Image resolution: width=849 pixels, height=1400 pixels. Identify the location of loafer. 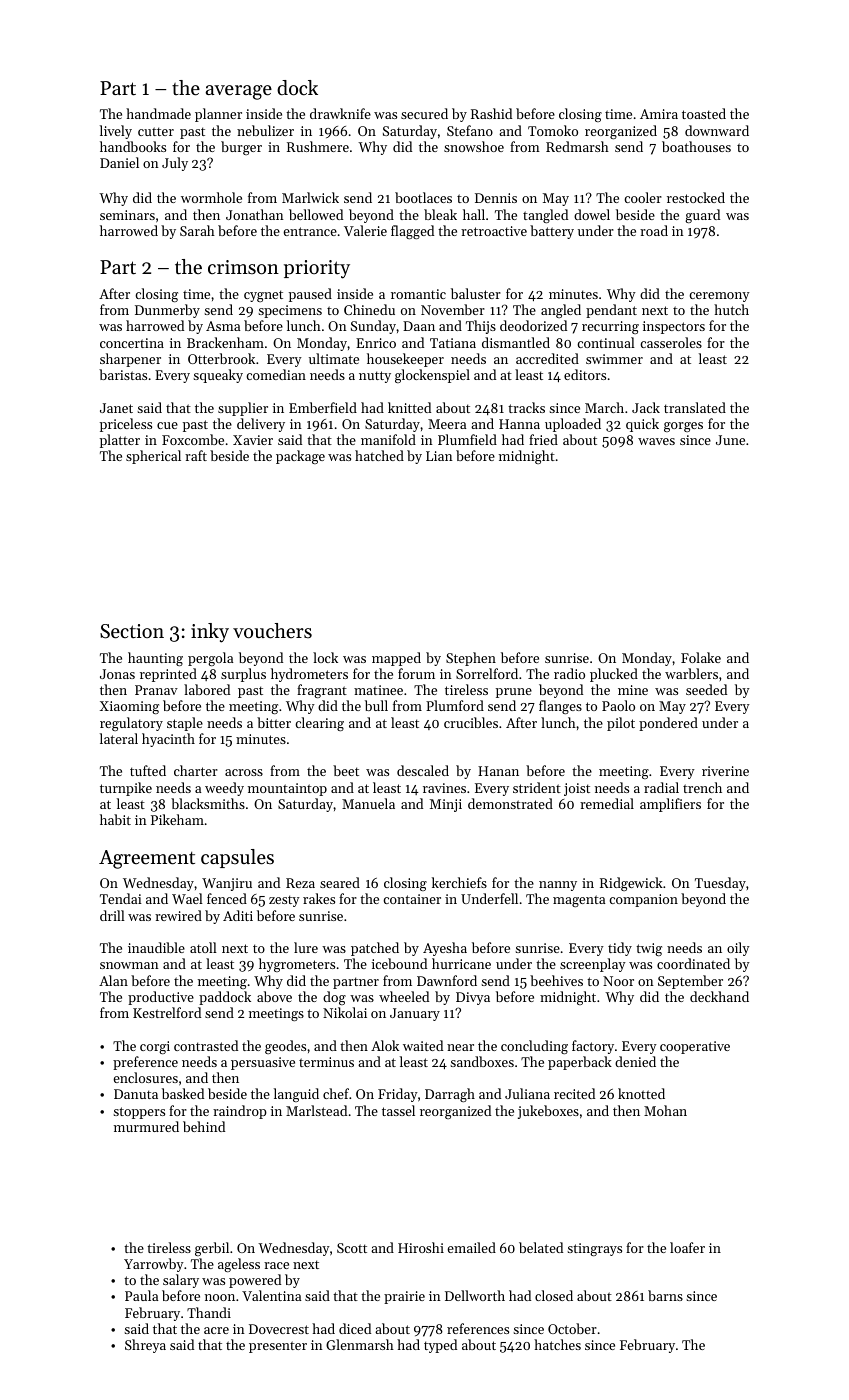
(687, 1247).
